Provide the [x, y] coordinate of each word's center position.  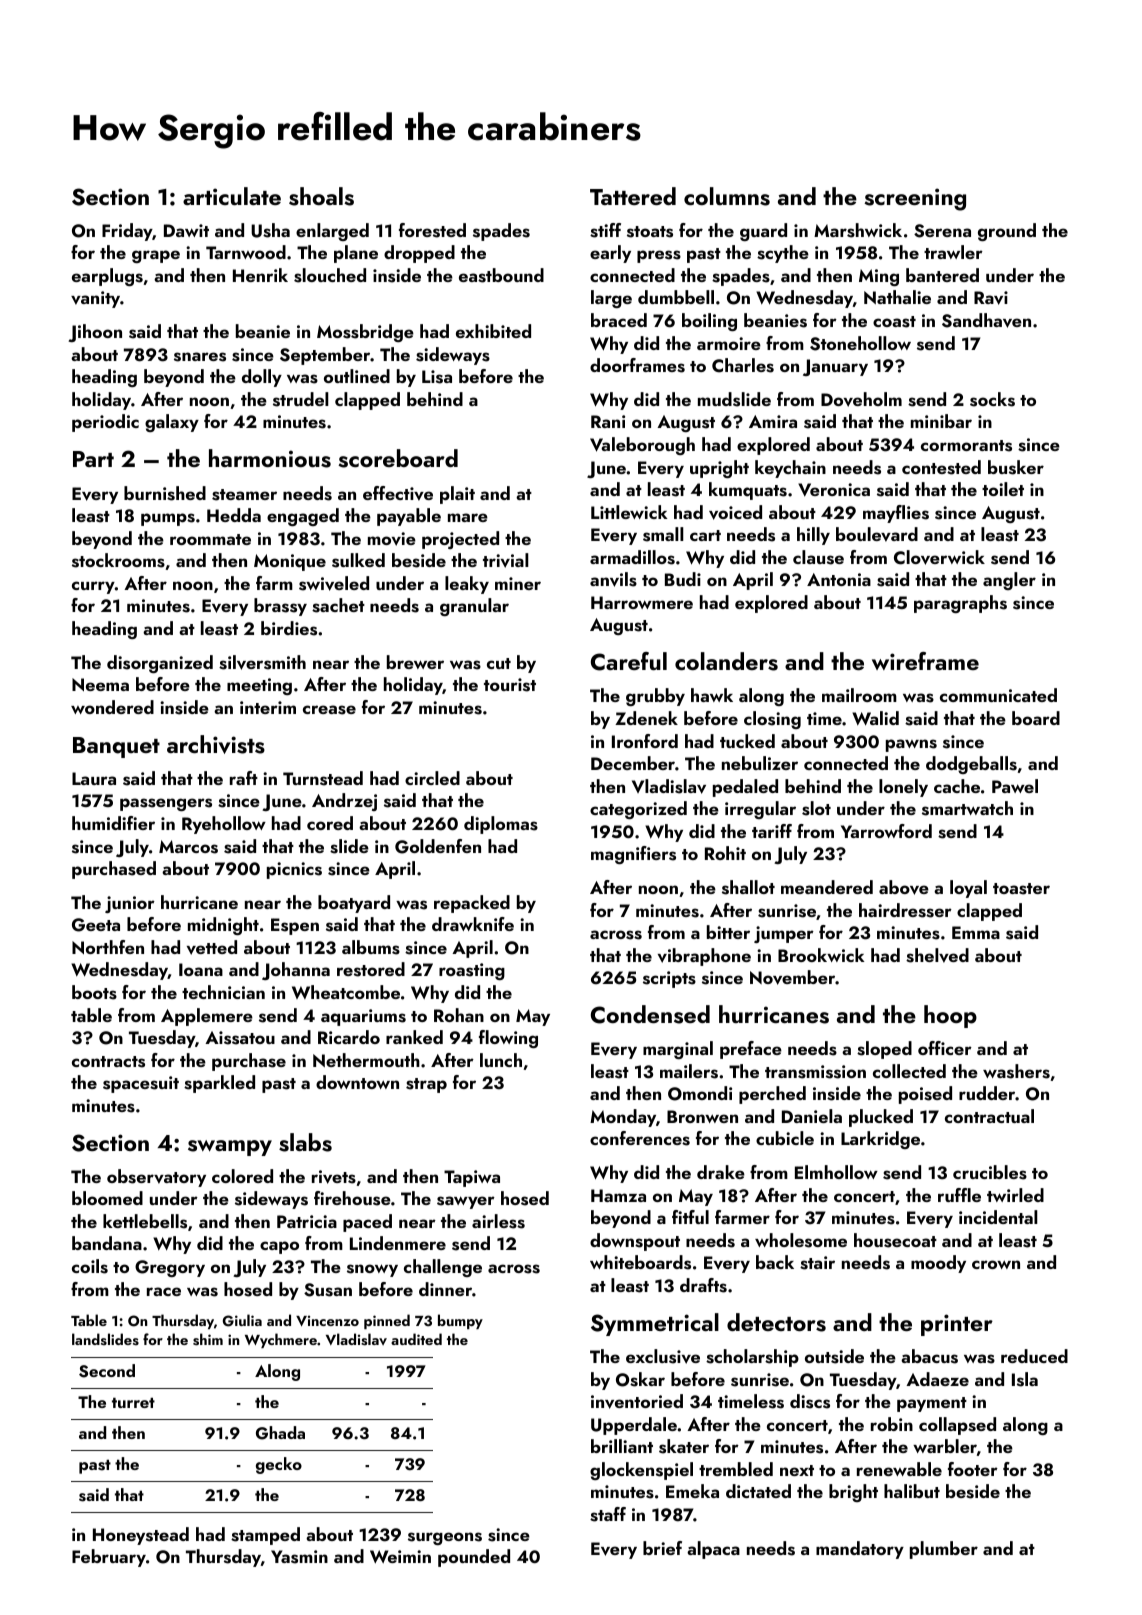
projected [460, 540]
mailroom [859, 695]
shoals [321, 196]
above [904, 887]
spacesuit [141, 1084]
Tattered [633, 196]
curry [93, 587]
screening [915, 199]
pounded [474, 1558]
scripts [669, 979]
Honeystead [141, 1536]
